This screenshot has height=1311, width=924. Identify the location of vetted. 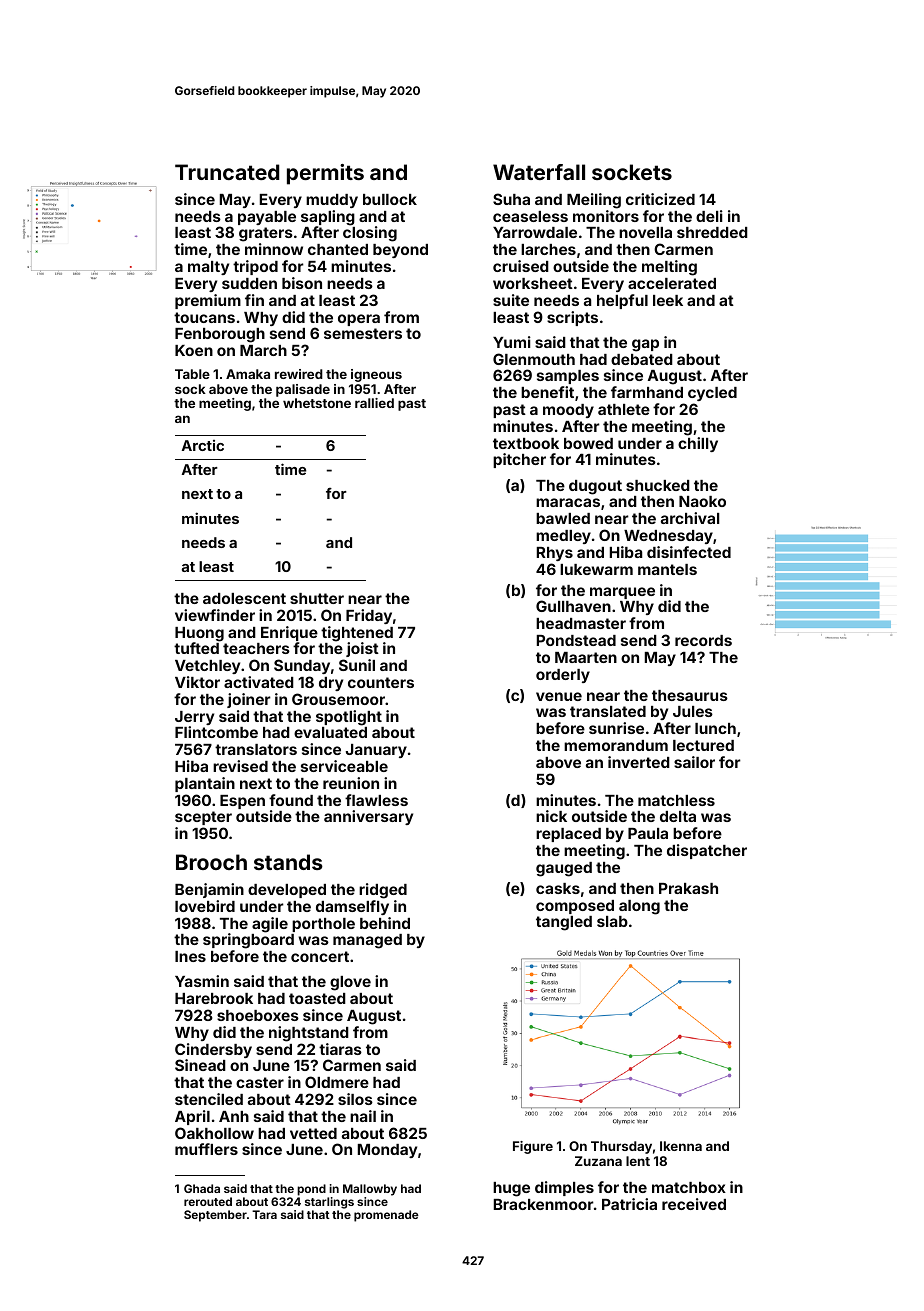
(313, 1133).
